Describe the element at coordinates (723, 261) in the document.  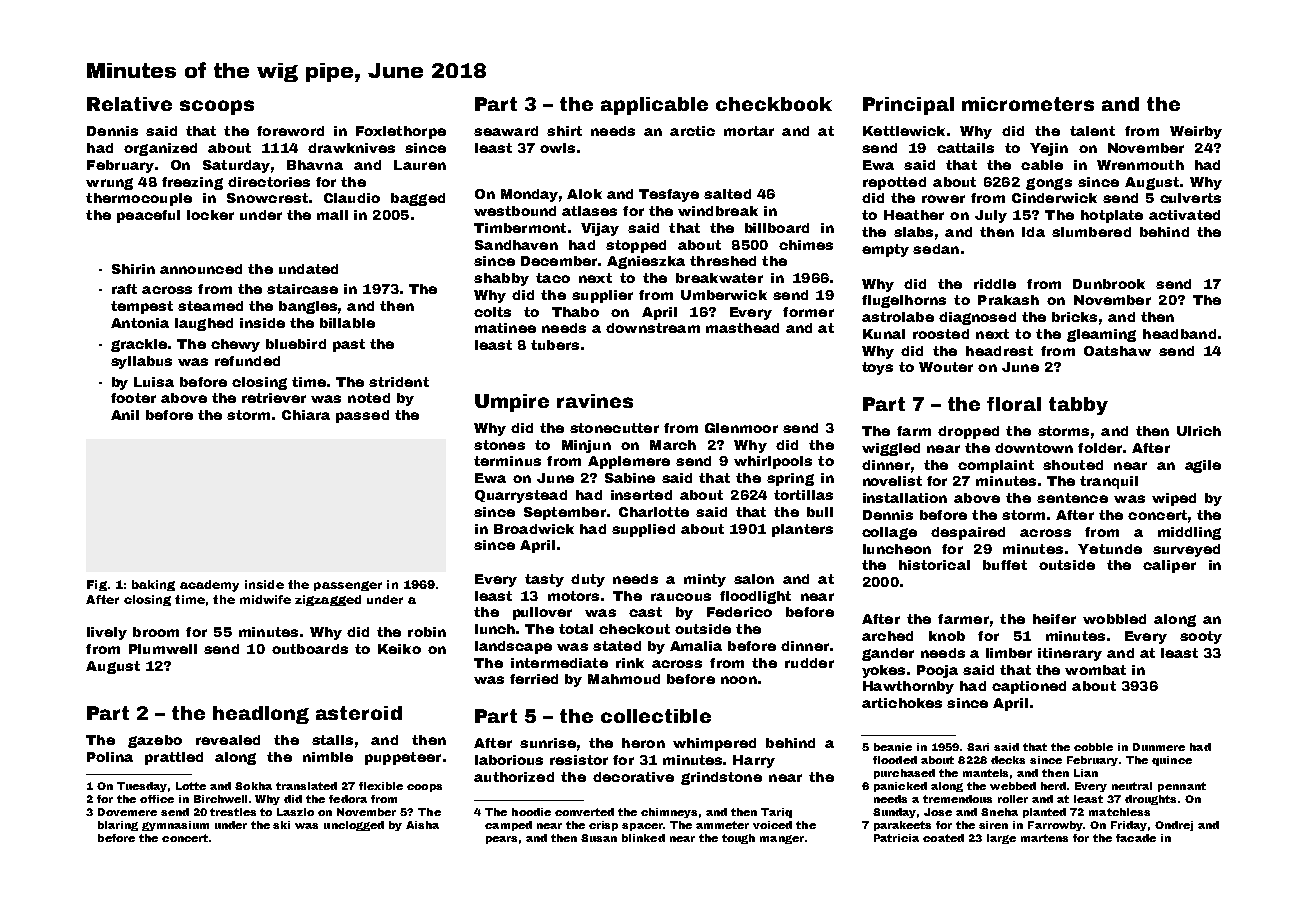
I see `threshed` at that location.
